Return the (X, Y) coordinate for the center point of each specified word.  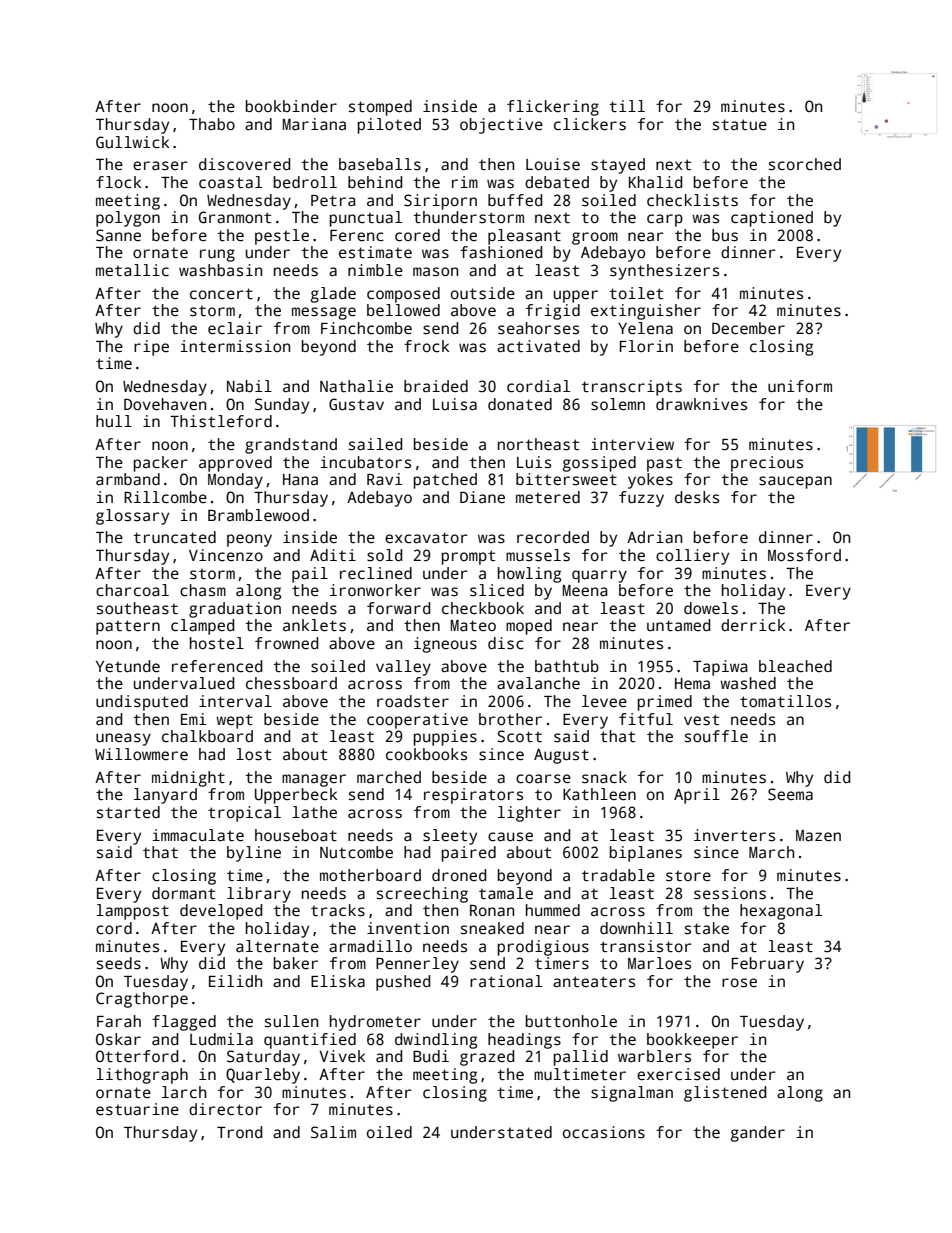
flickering (553, 108)
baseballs (380, 164)
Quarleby (263, 1076)
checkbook (483, 608)
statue (740, 125)
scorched (805, 164)
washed (748, 683)
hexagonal (781, 912)
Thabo (212, 124)
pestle (282, 237)
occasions (604, 1132)
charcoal (132, 590)
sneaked (492, 928)
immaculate (198, 835)
